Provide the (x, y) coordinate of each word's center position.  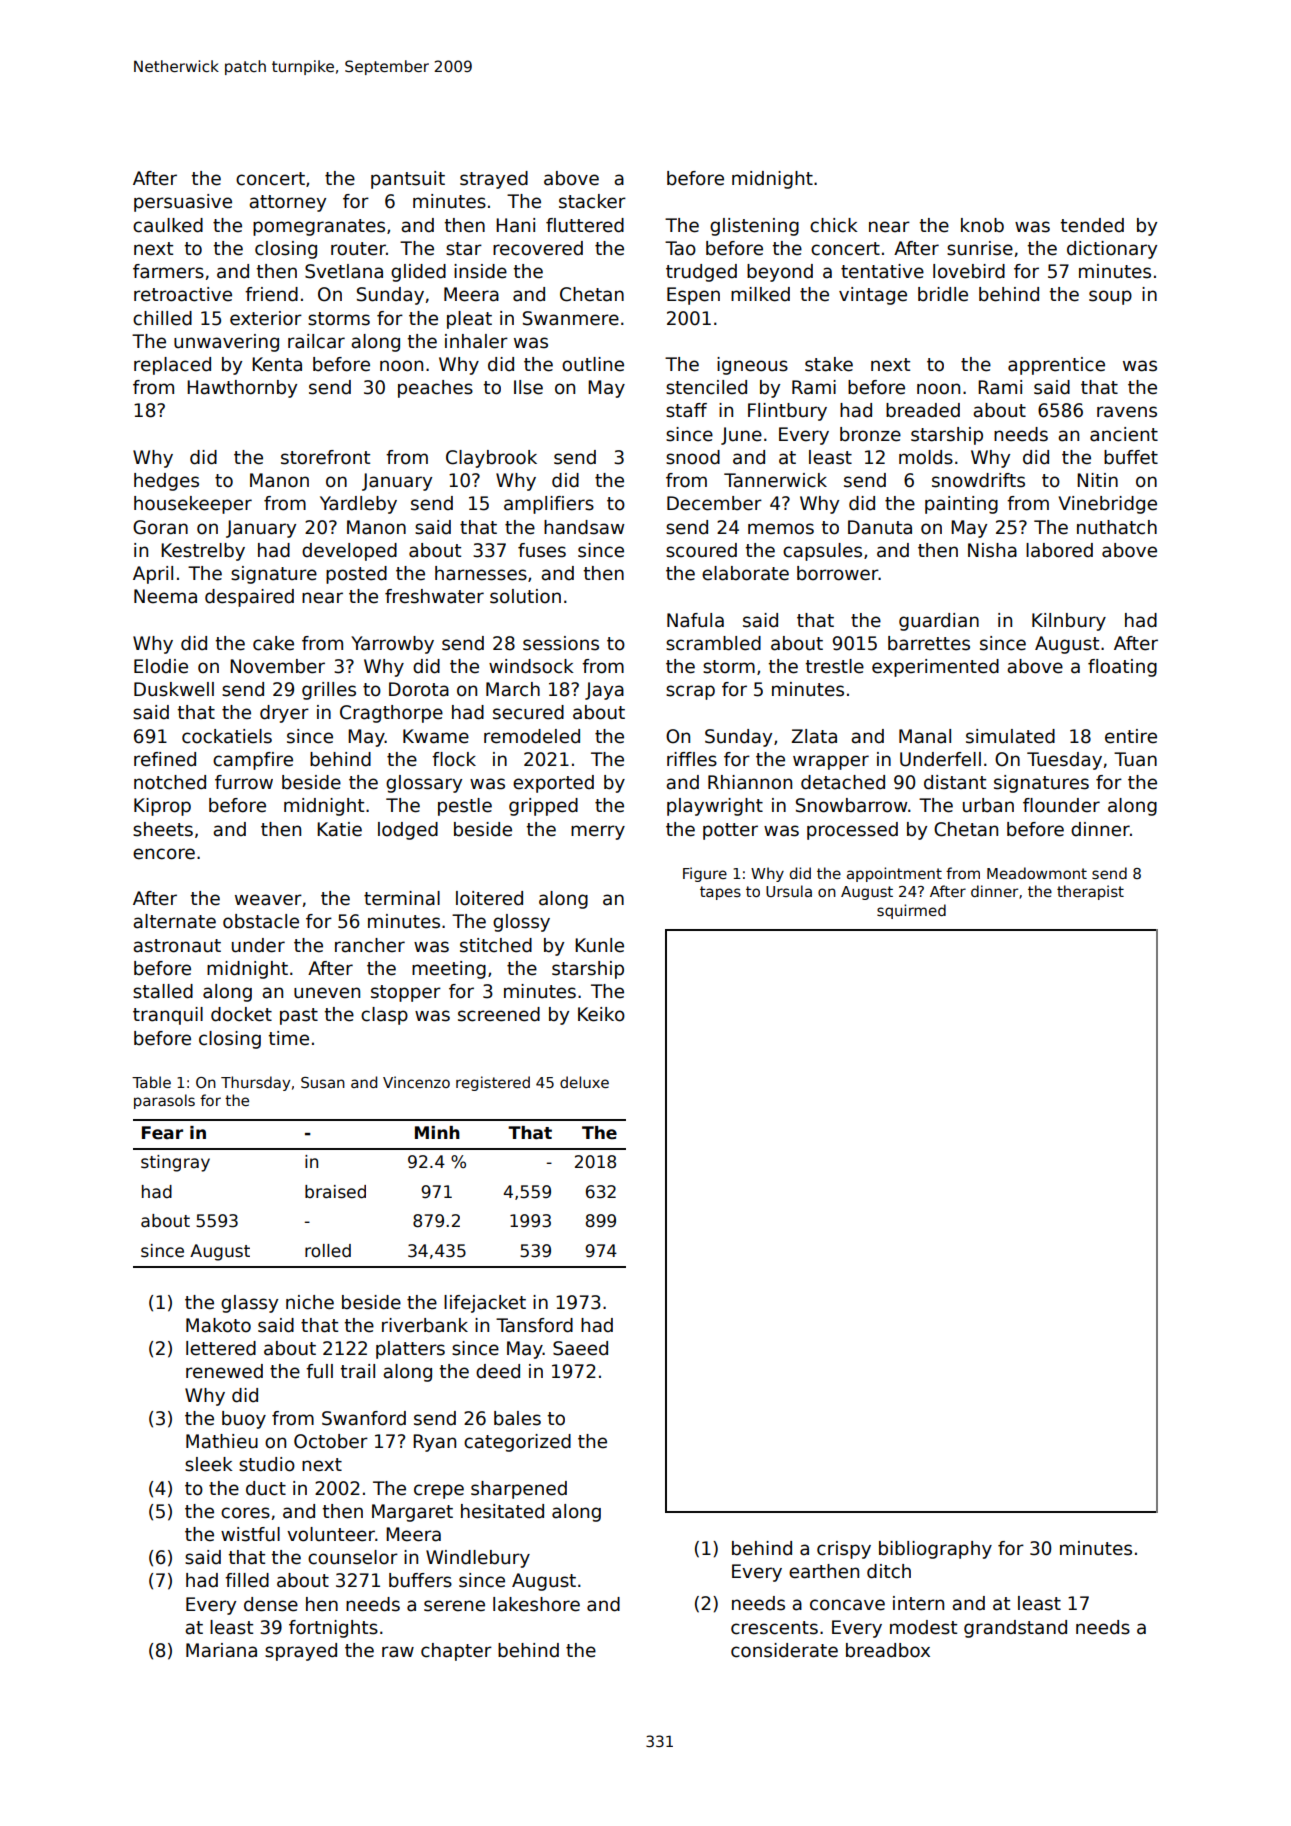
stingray (175, 1163)
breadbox (888, 1650)
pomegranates (319, 227)
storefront (325, 457)
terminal (402, 898)
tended (1092, 225)
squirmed (911, 911)
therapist (1090, 892)
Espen (693, 296)
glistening (754, 227)
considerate (784, 1650)
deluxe (584, 1082)
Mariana (221, 1650)
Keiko (601, 1014)
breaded (923, 410)
